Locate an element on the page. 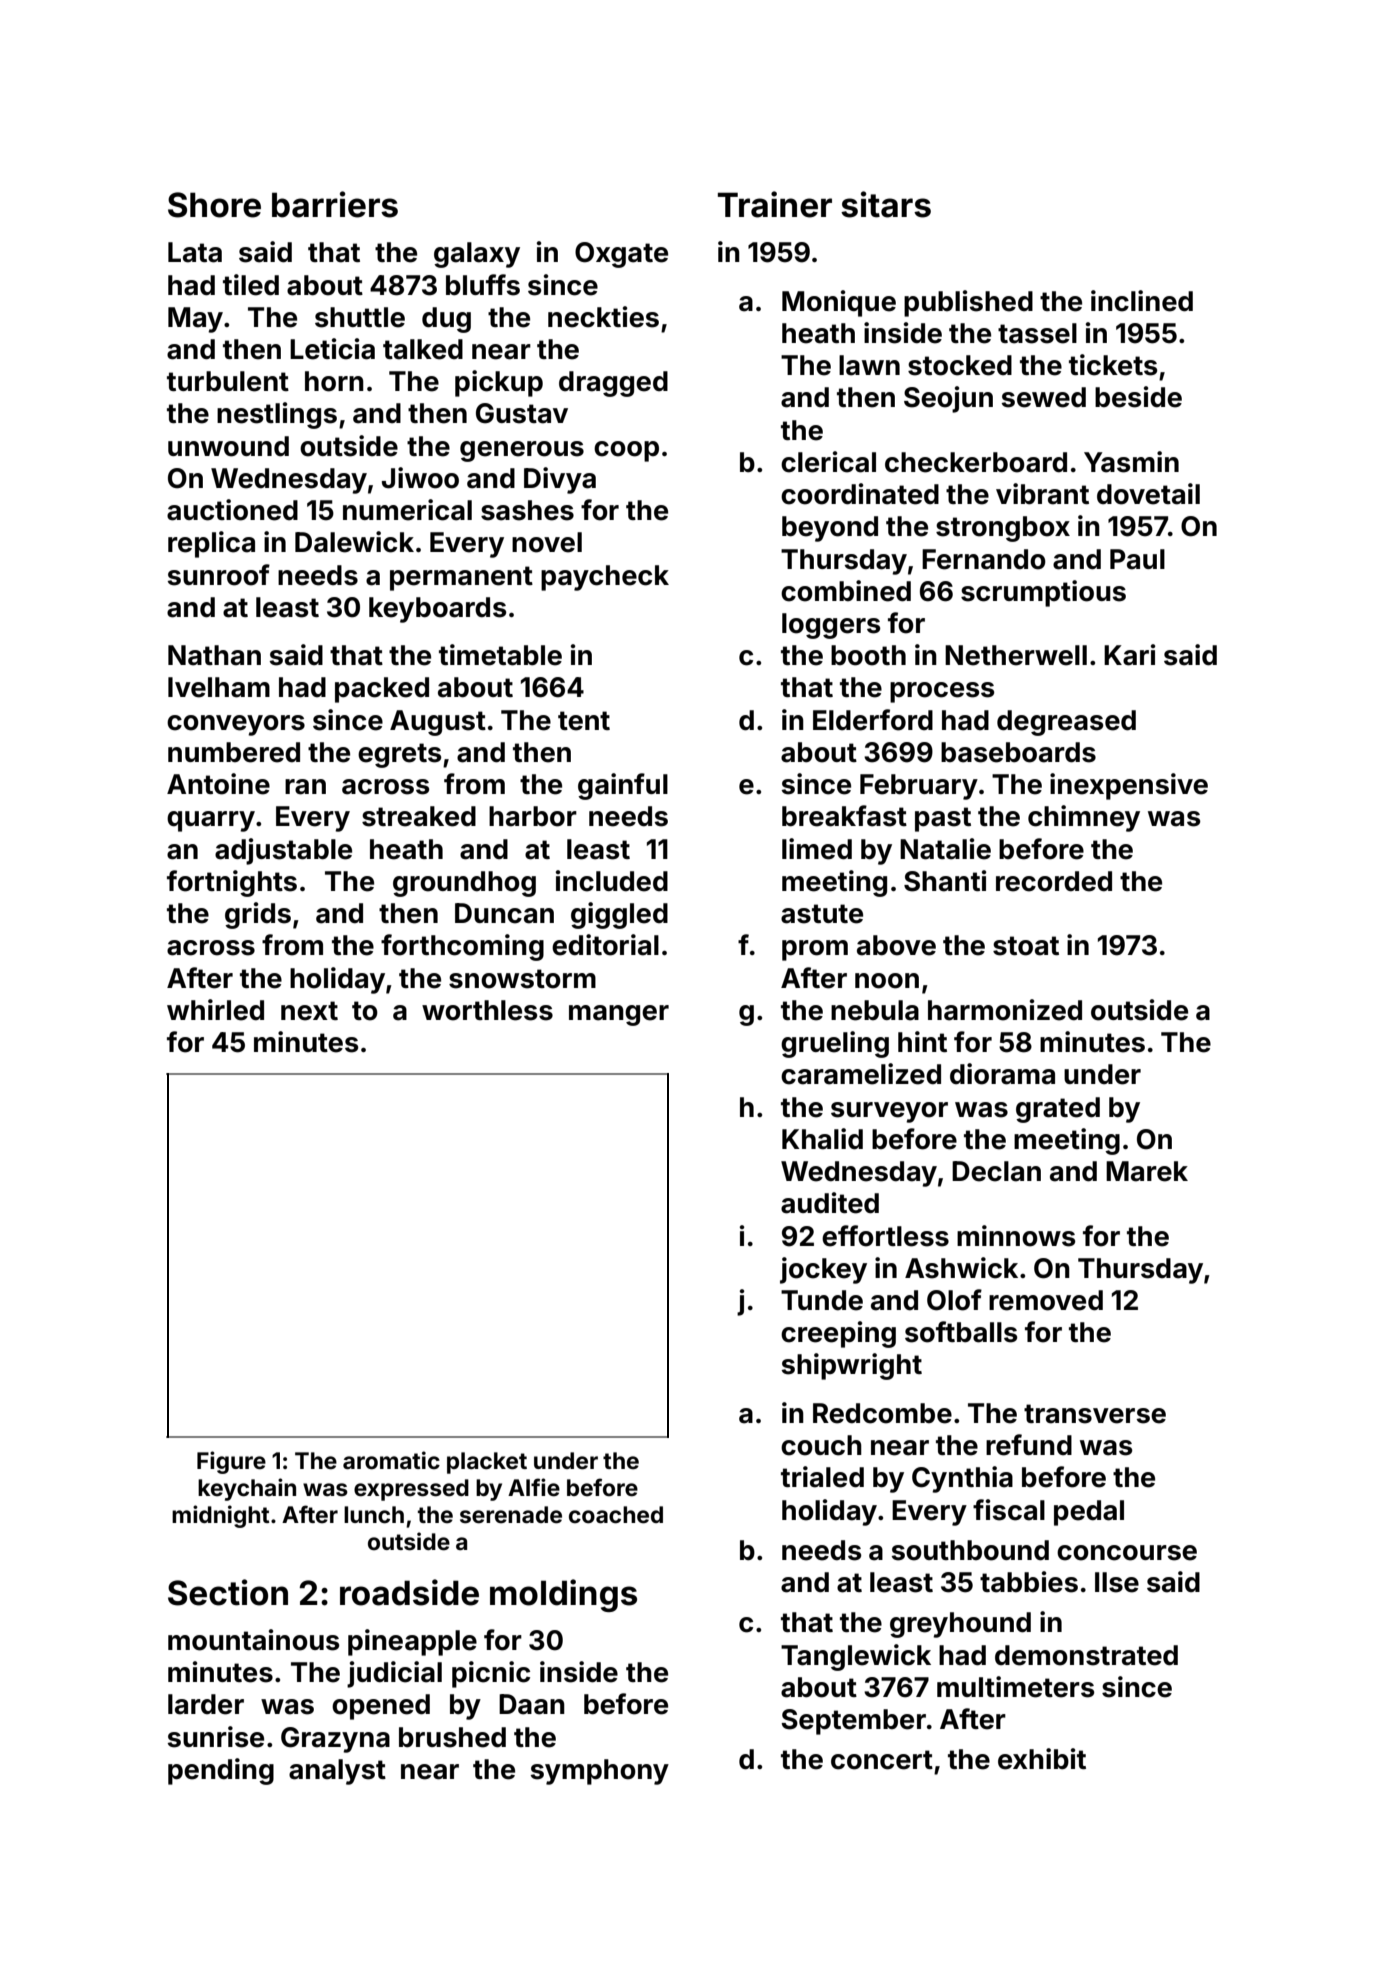 This page has width=1386, height=1969. Khalid is located at coordinates (822, 1139).
